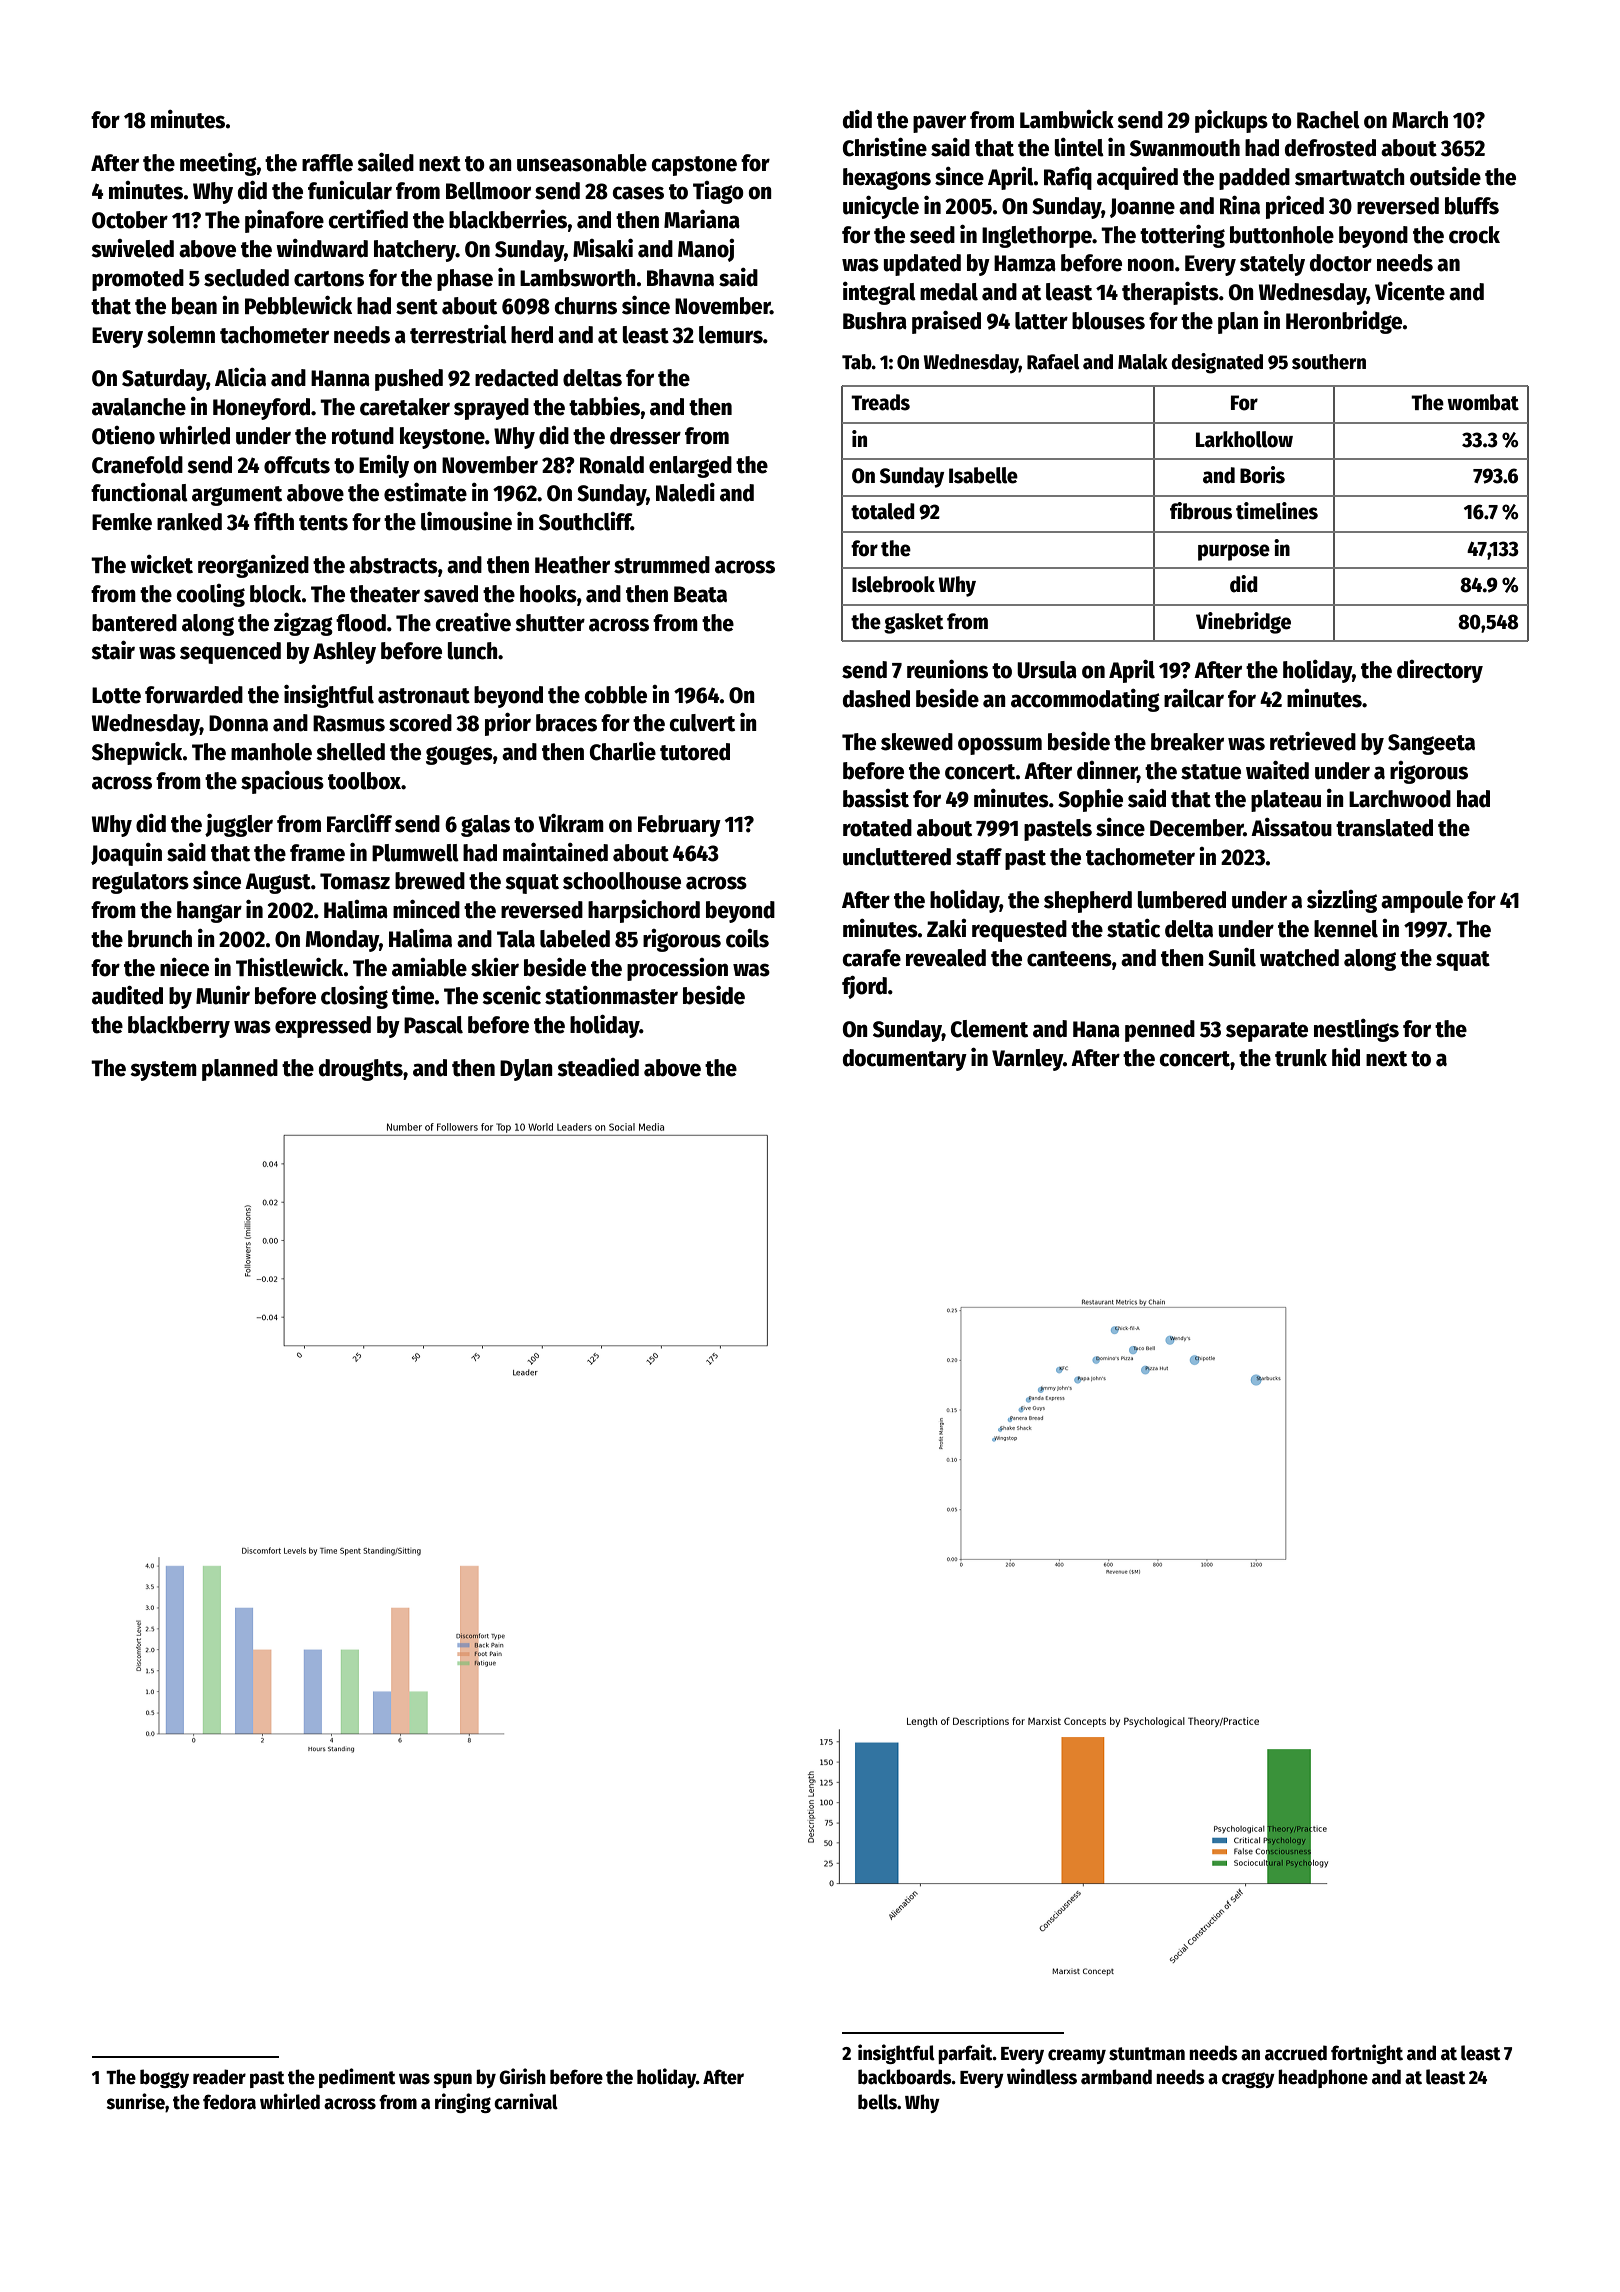 Image resolution: width=1620 pixels, height=2292 pixels. Describe the element at coordinates (284, 221) in the screenshot. I see `pinafore` at that location.
